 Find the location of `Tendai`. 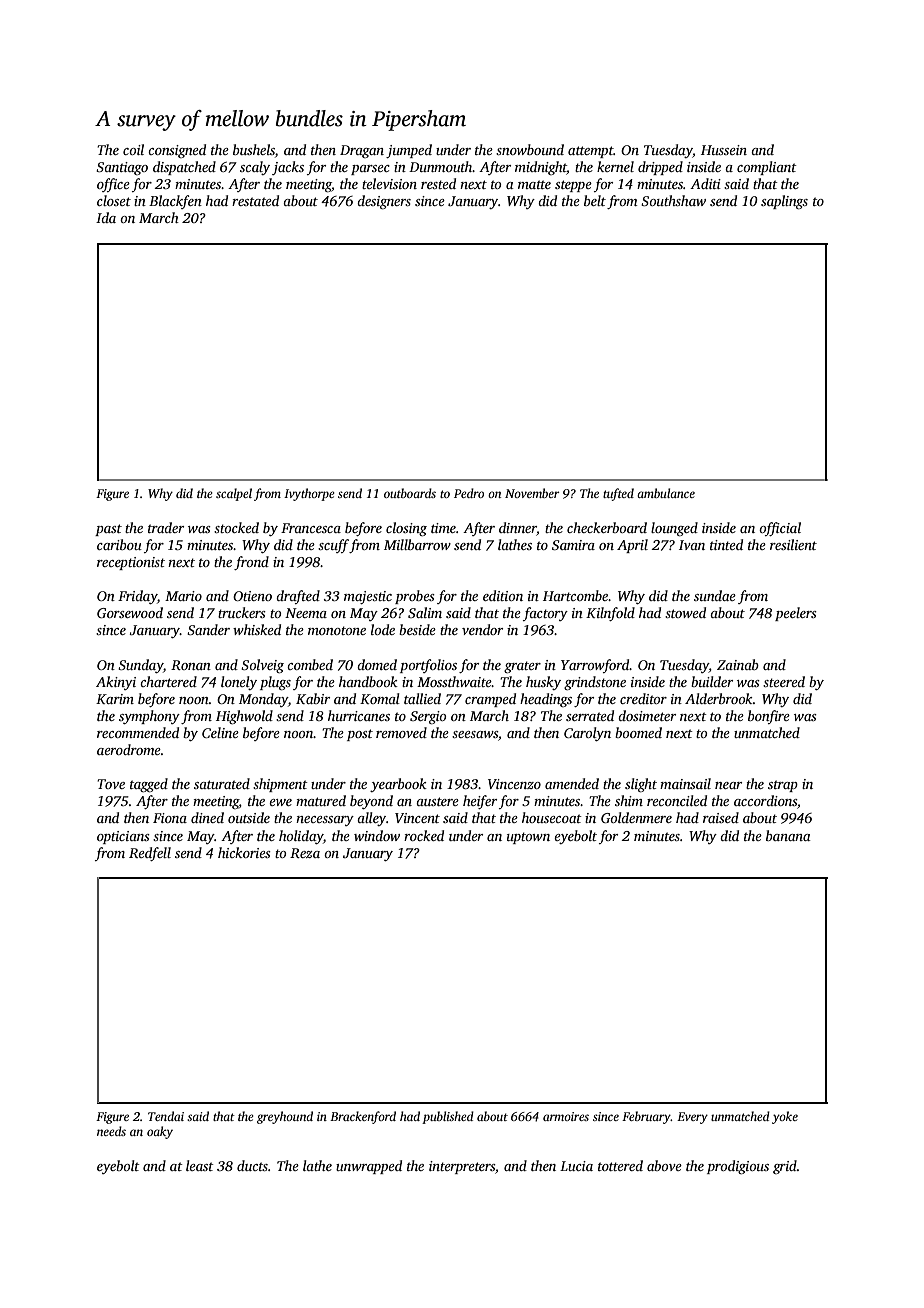

Tendai is located at coordinates (166, 1116).
